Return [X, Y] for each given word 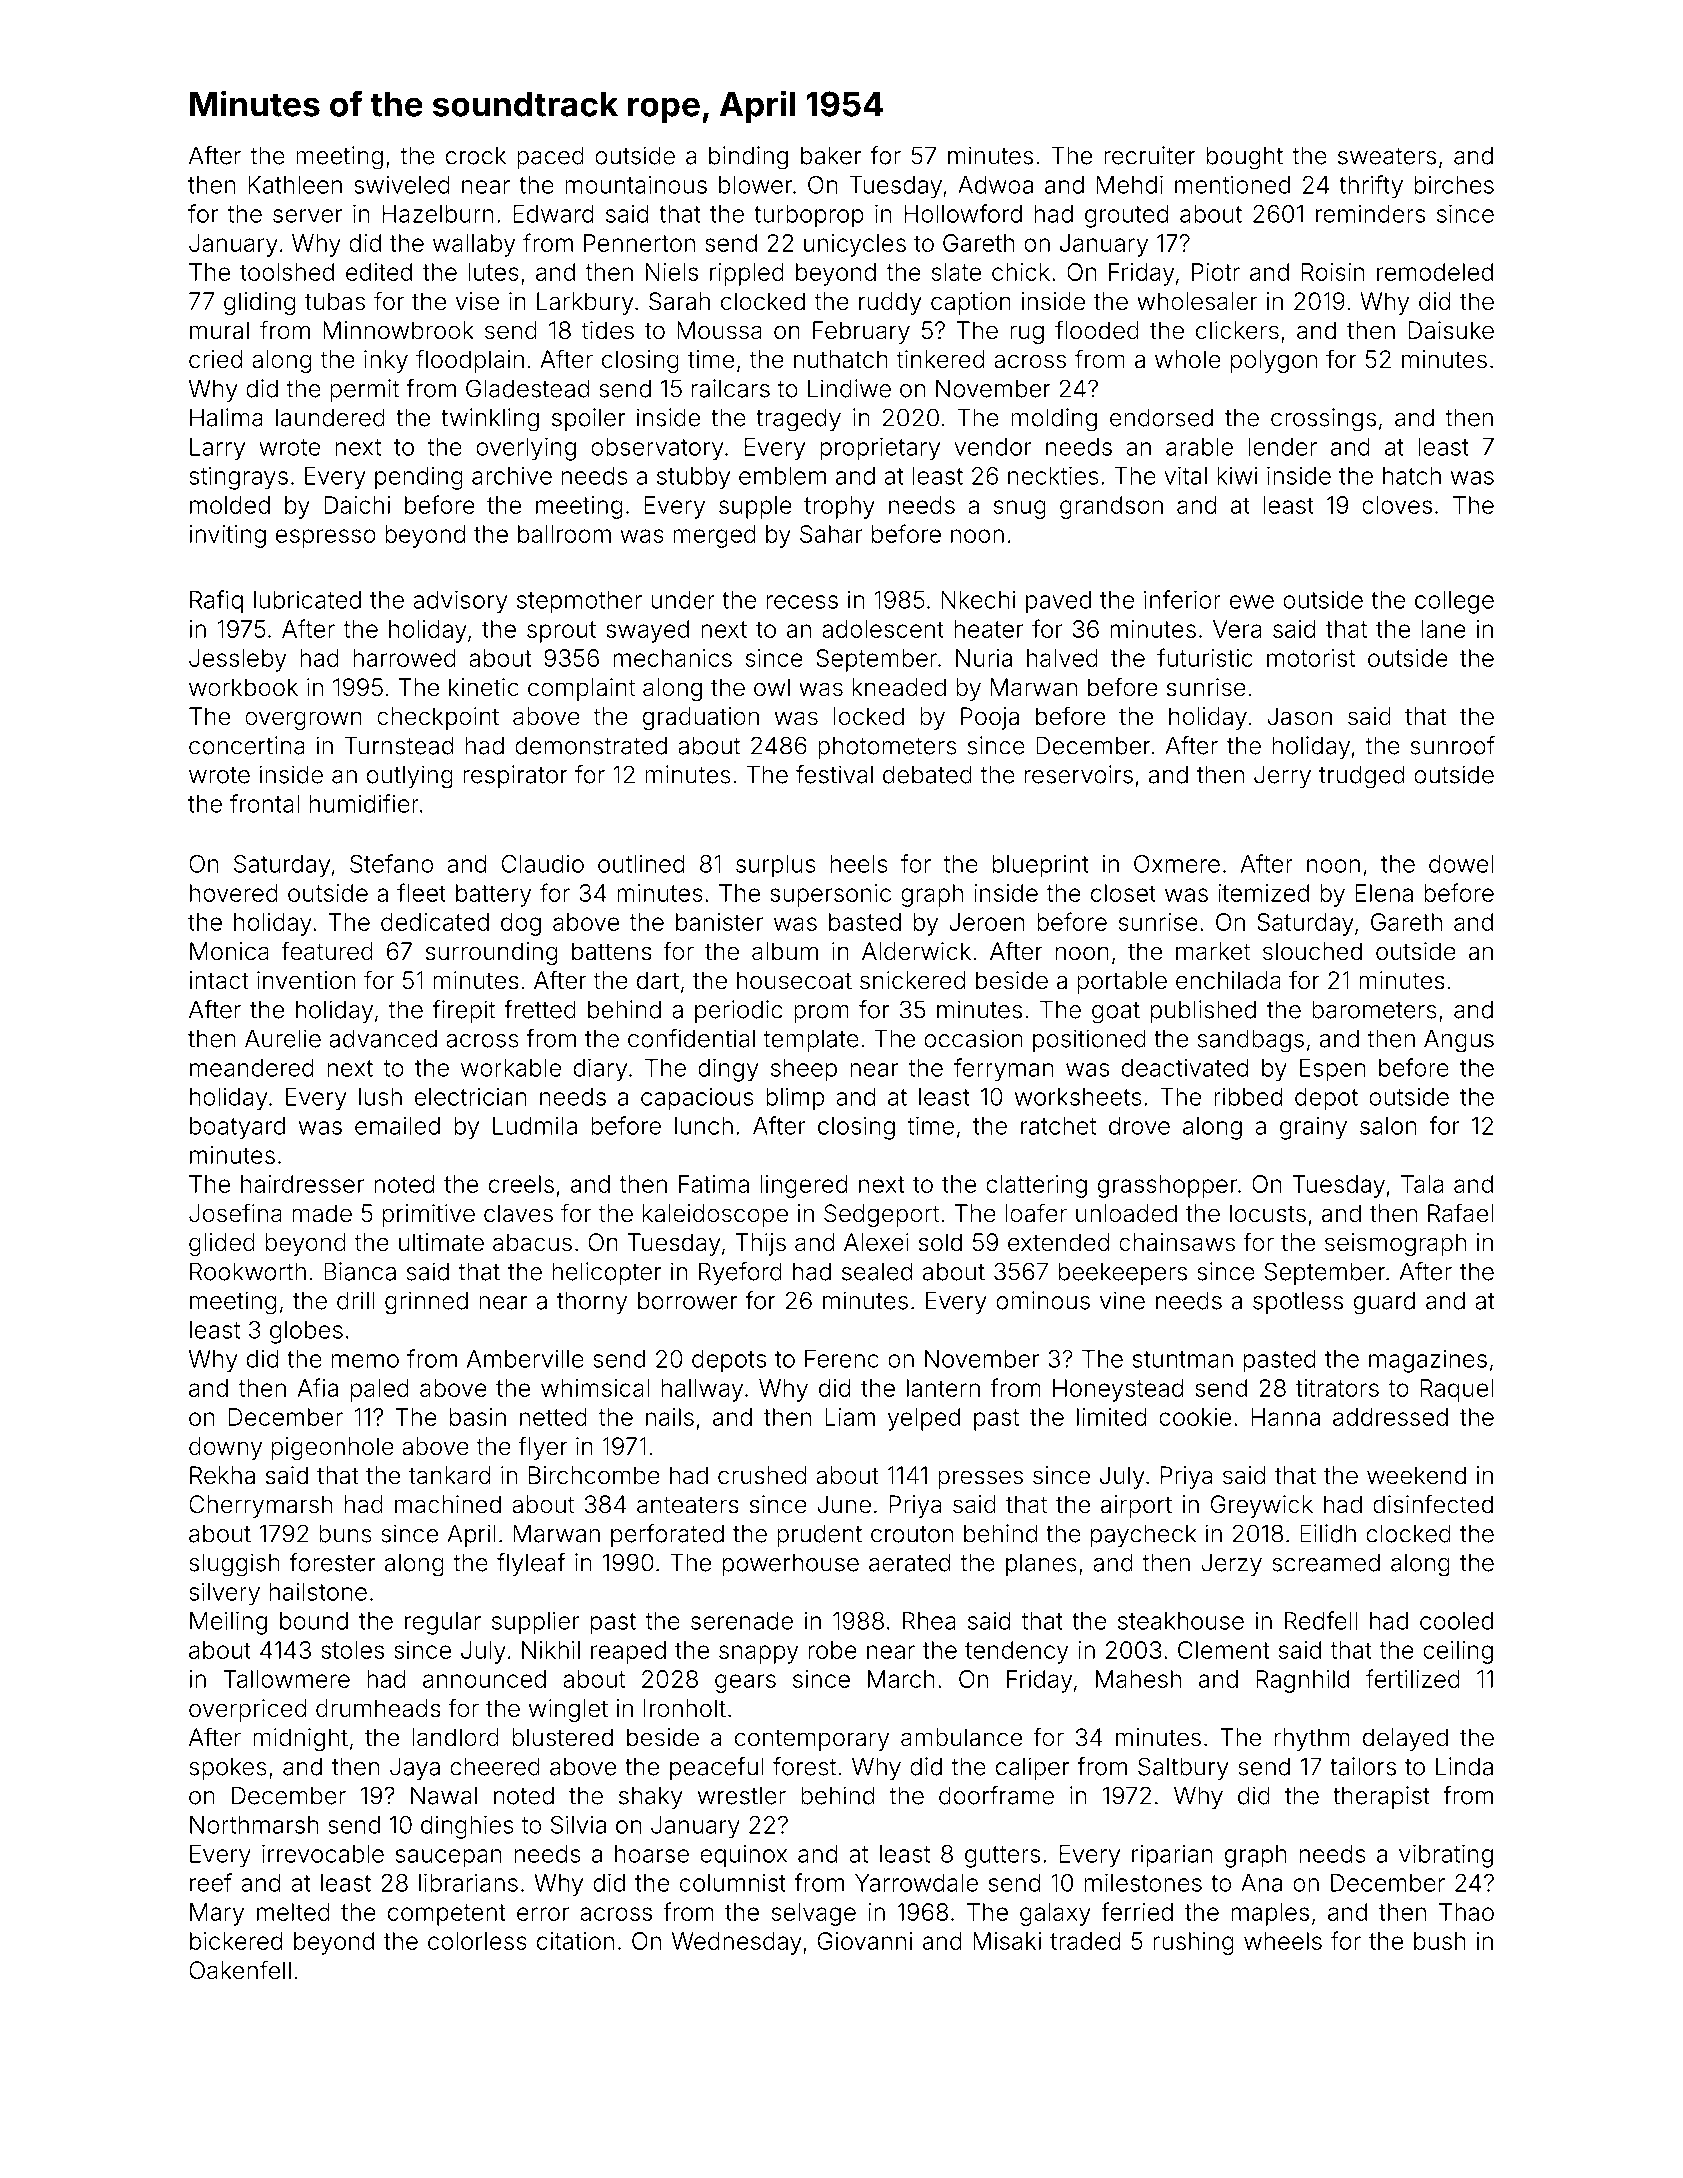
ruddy [890, 303]
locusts [1268, 1213]
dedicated [435, 922]
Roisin [1333, 272]
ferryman [1003, 1070]
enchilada [1228, 980]
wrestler [742, 1796]
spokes [228, 1769]
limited [1111, 1417]
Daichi [357, 505]
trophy [839, 507]
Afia [317, 1387]
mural [219, 330]
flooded [1097, 330]
